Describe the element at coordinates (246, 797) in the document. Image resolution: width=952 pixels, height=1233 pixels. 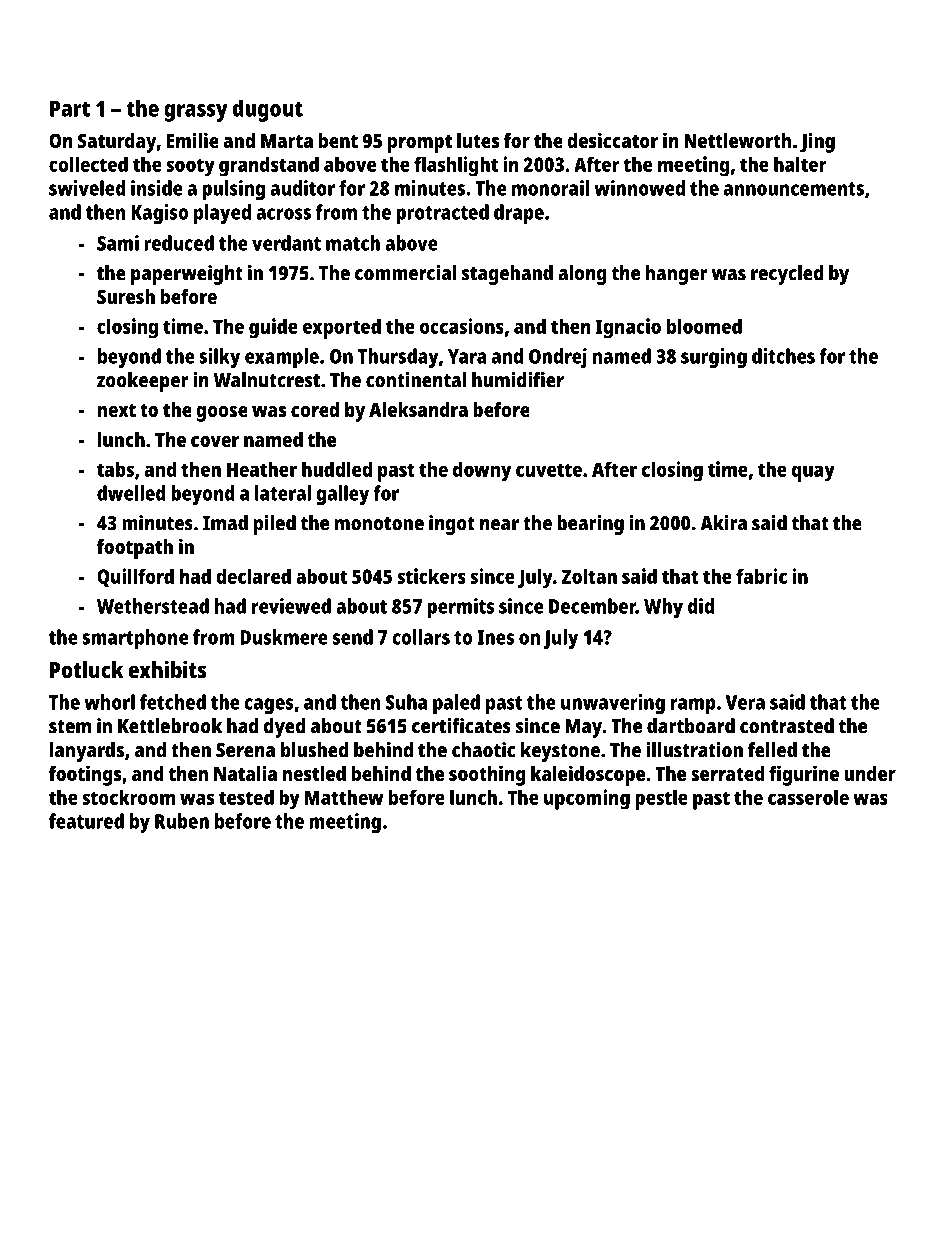
I see `tested` at that location.
